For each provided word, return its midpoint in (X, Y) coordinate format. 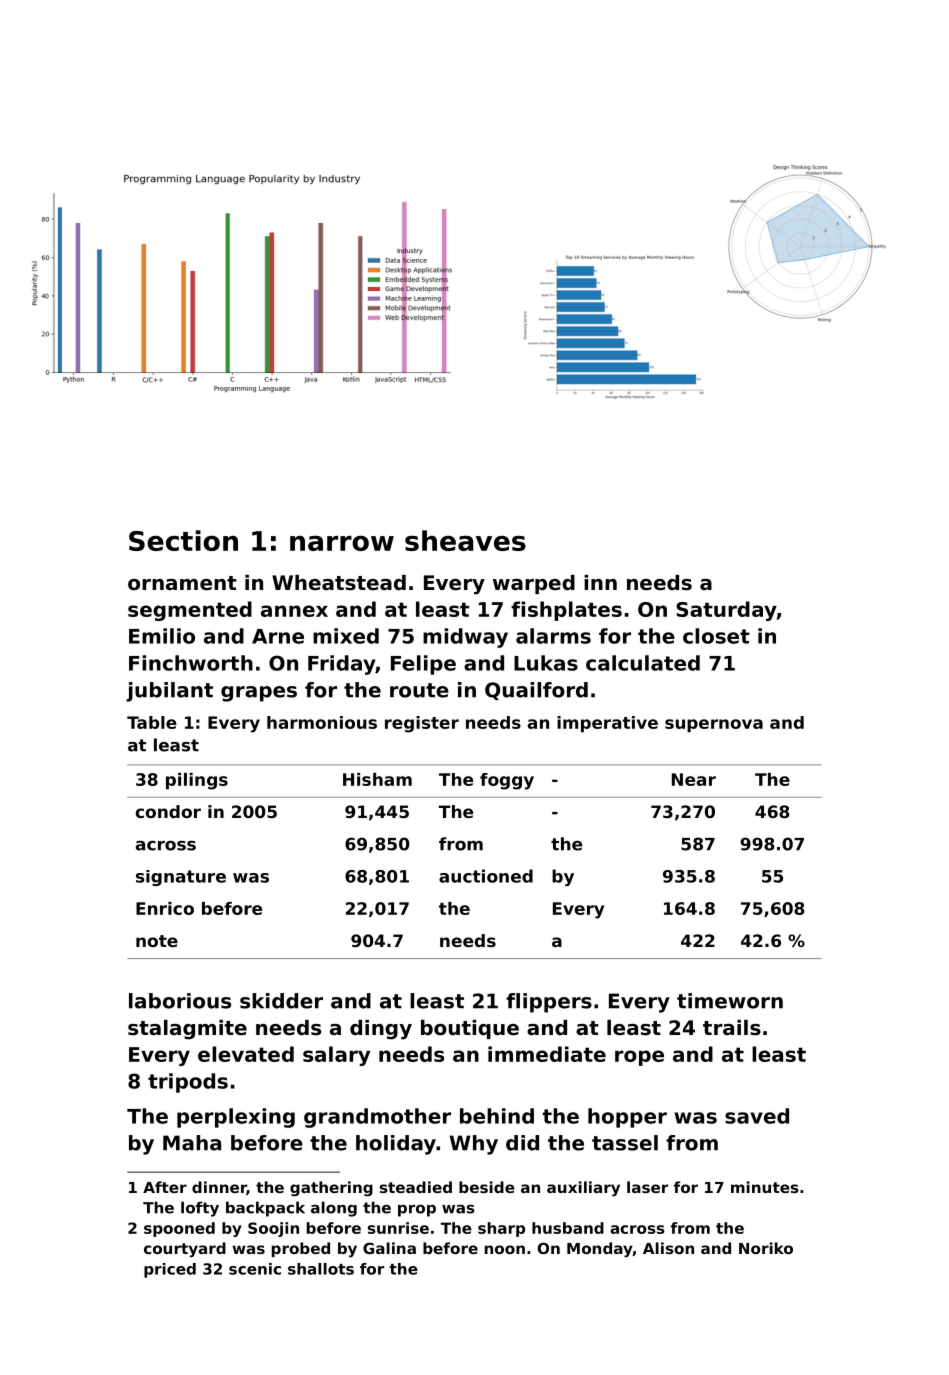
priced (170, 1270)
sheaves (465, 540)
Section (183, 540)
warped (534, 584)
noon (505, 1249)
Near (694, 779)
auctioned (486, 876)
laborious (180, 1001)
